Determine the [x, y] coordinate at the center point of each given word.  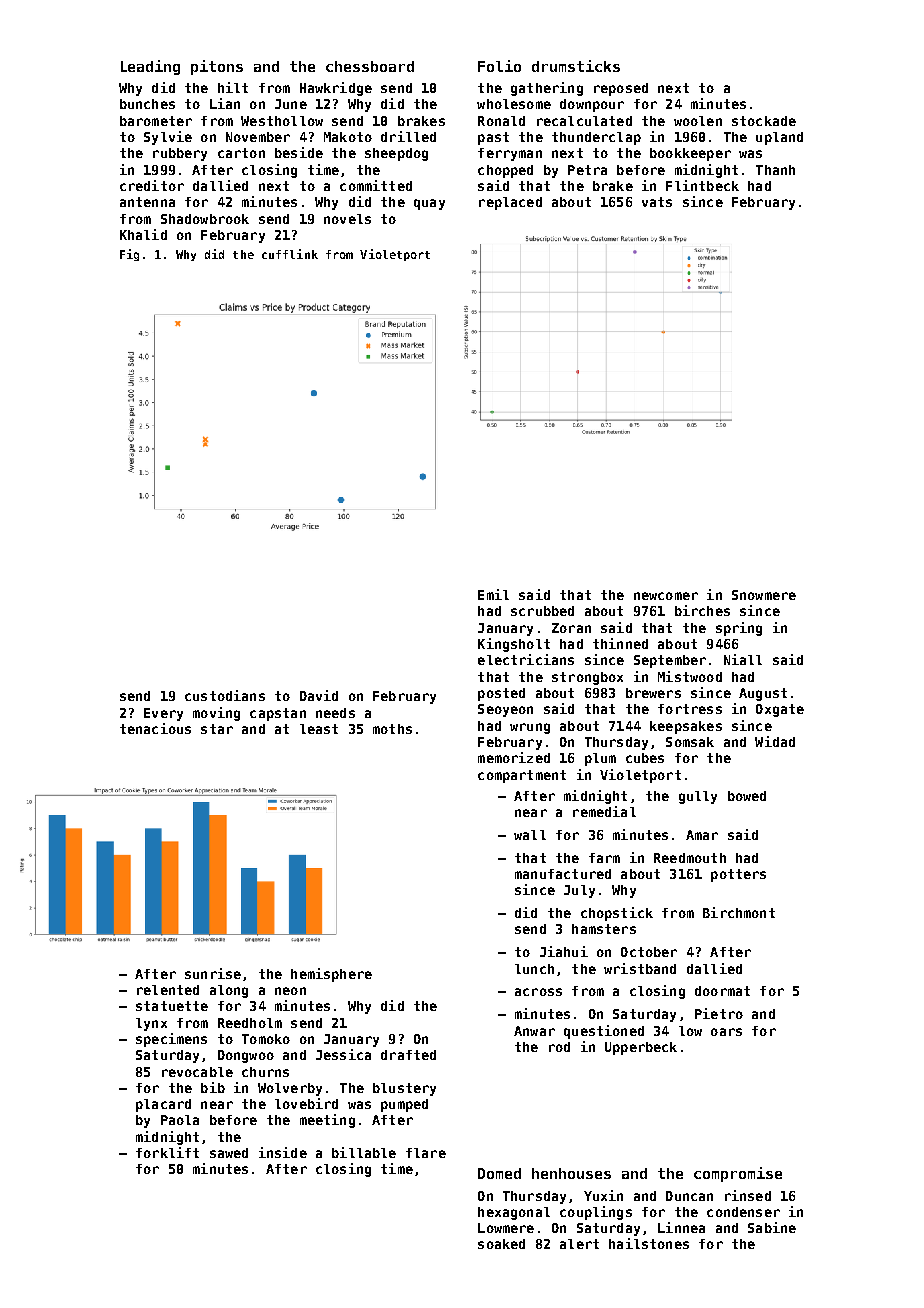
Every [163, 714]
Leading [150, 67]
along [229, 991]
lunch [534, 969]
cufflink [290, 254]
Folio [499, 66]
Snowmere [764, 595]
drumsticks [576, 66]
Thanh [775, 170]
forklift [167, 1152]
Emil [493, 594]
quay [429, 204]
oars [726, 1032]
